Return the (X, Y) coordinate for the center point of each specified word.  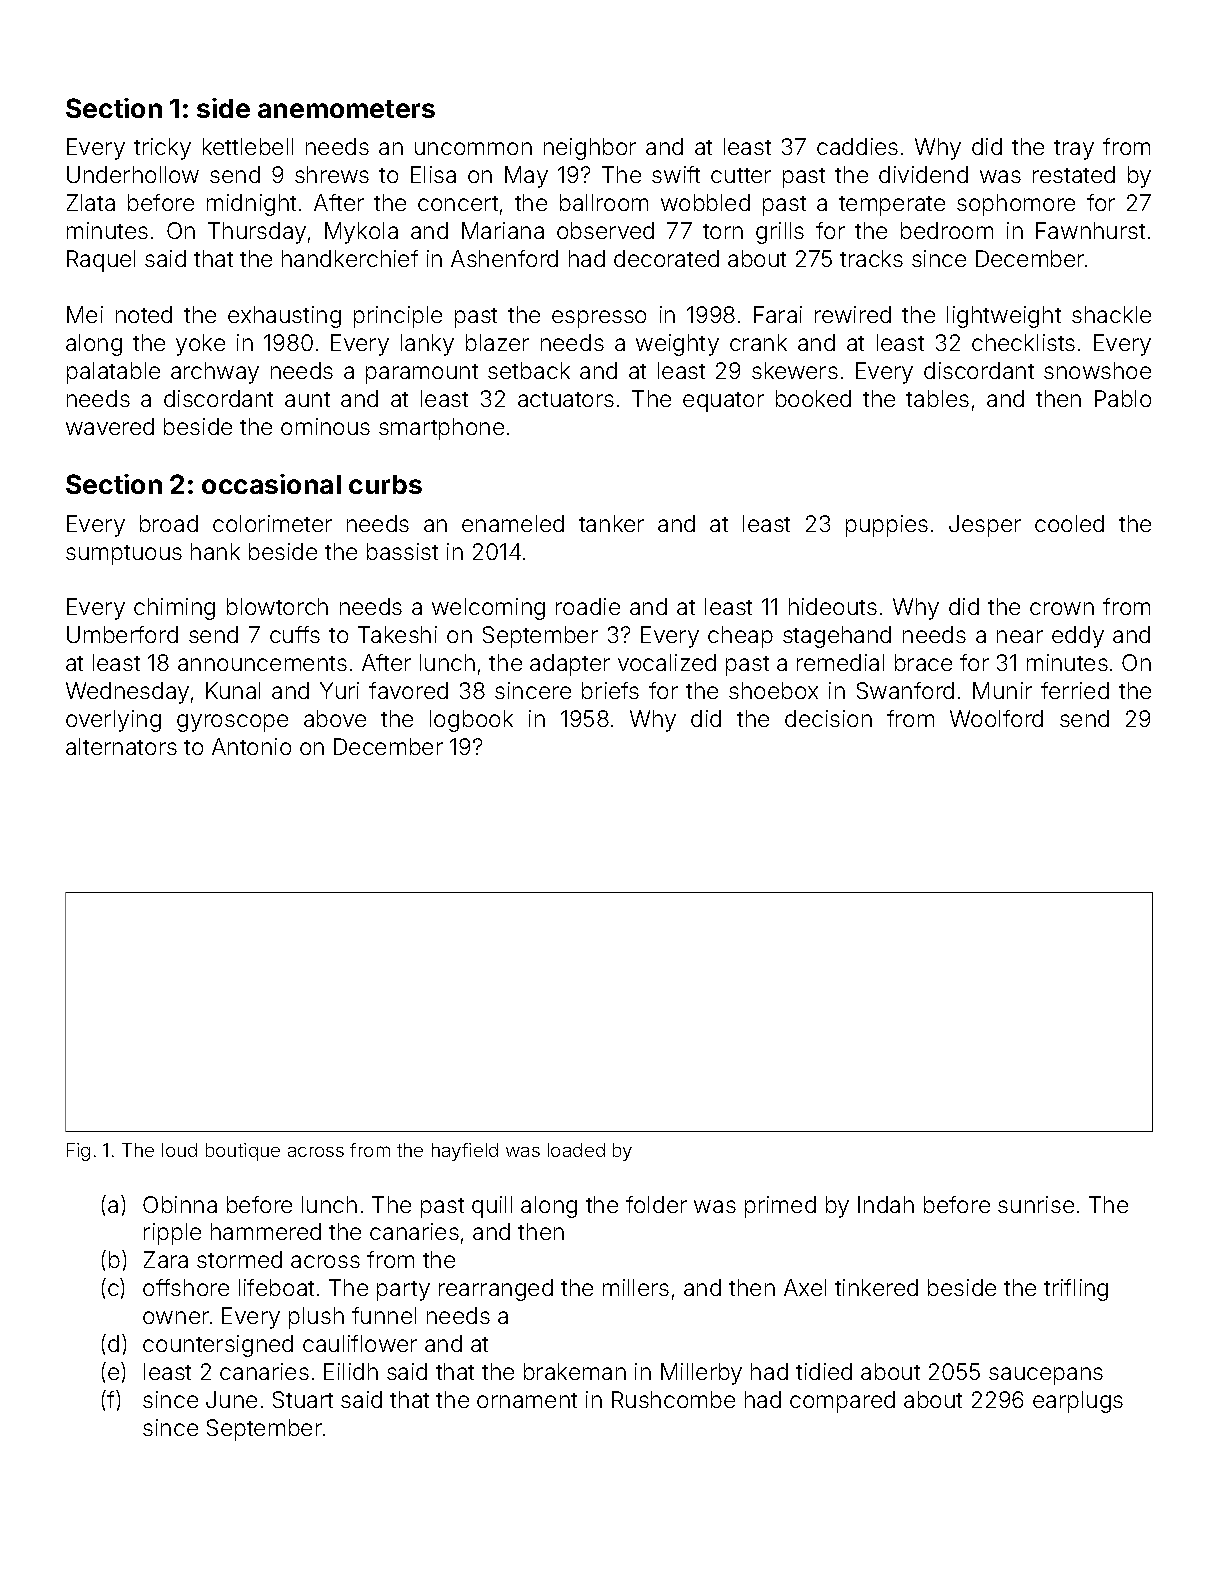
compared (842, 1402)
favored (408, 690)
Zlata (91, 202)
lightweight (1004, 317)
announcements (262, 663)
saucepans (1046, 1376)
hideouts (833, 606)
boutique (243, 1152)
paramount (422, 374)
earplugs (1078, 1402)
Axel (805, 1287)
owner (176, 1317)
